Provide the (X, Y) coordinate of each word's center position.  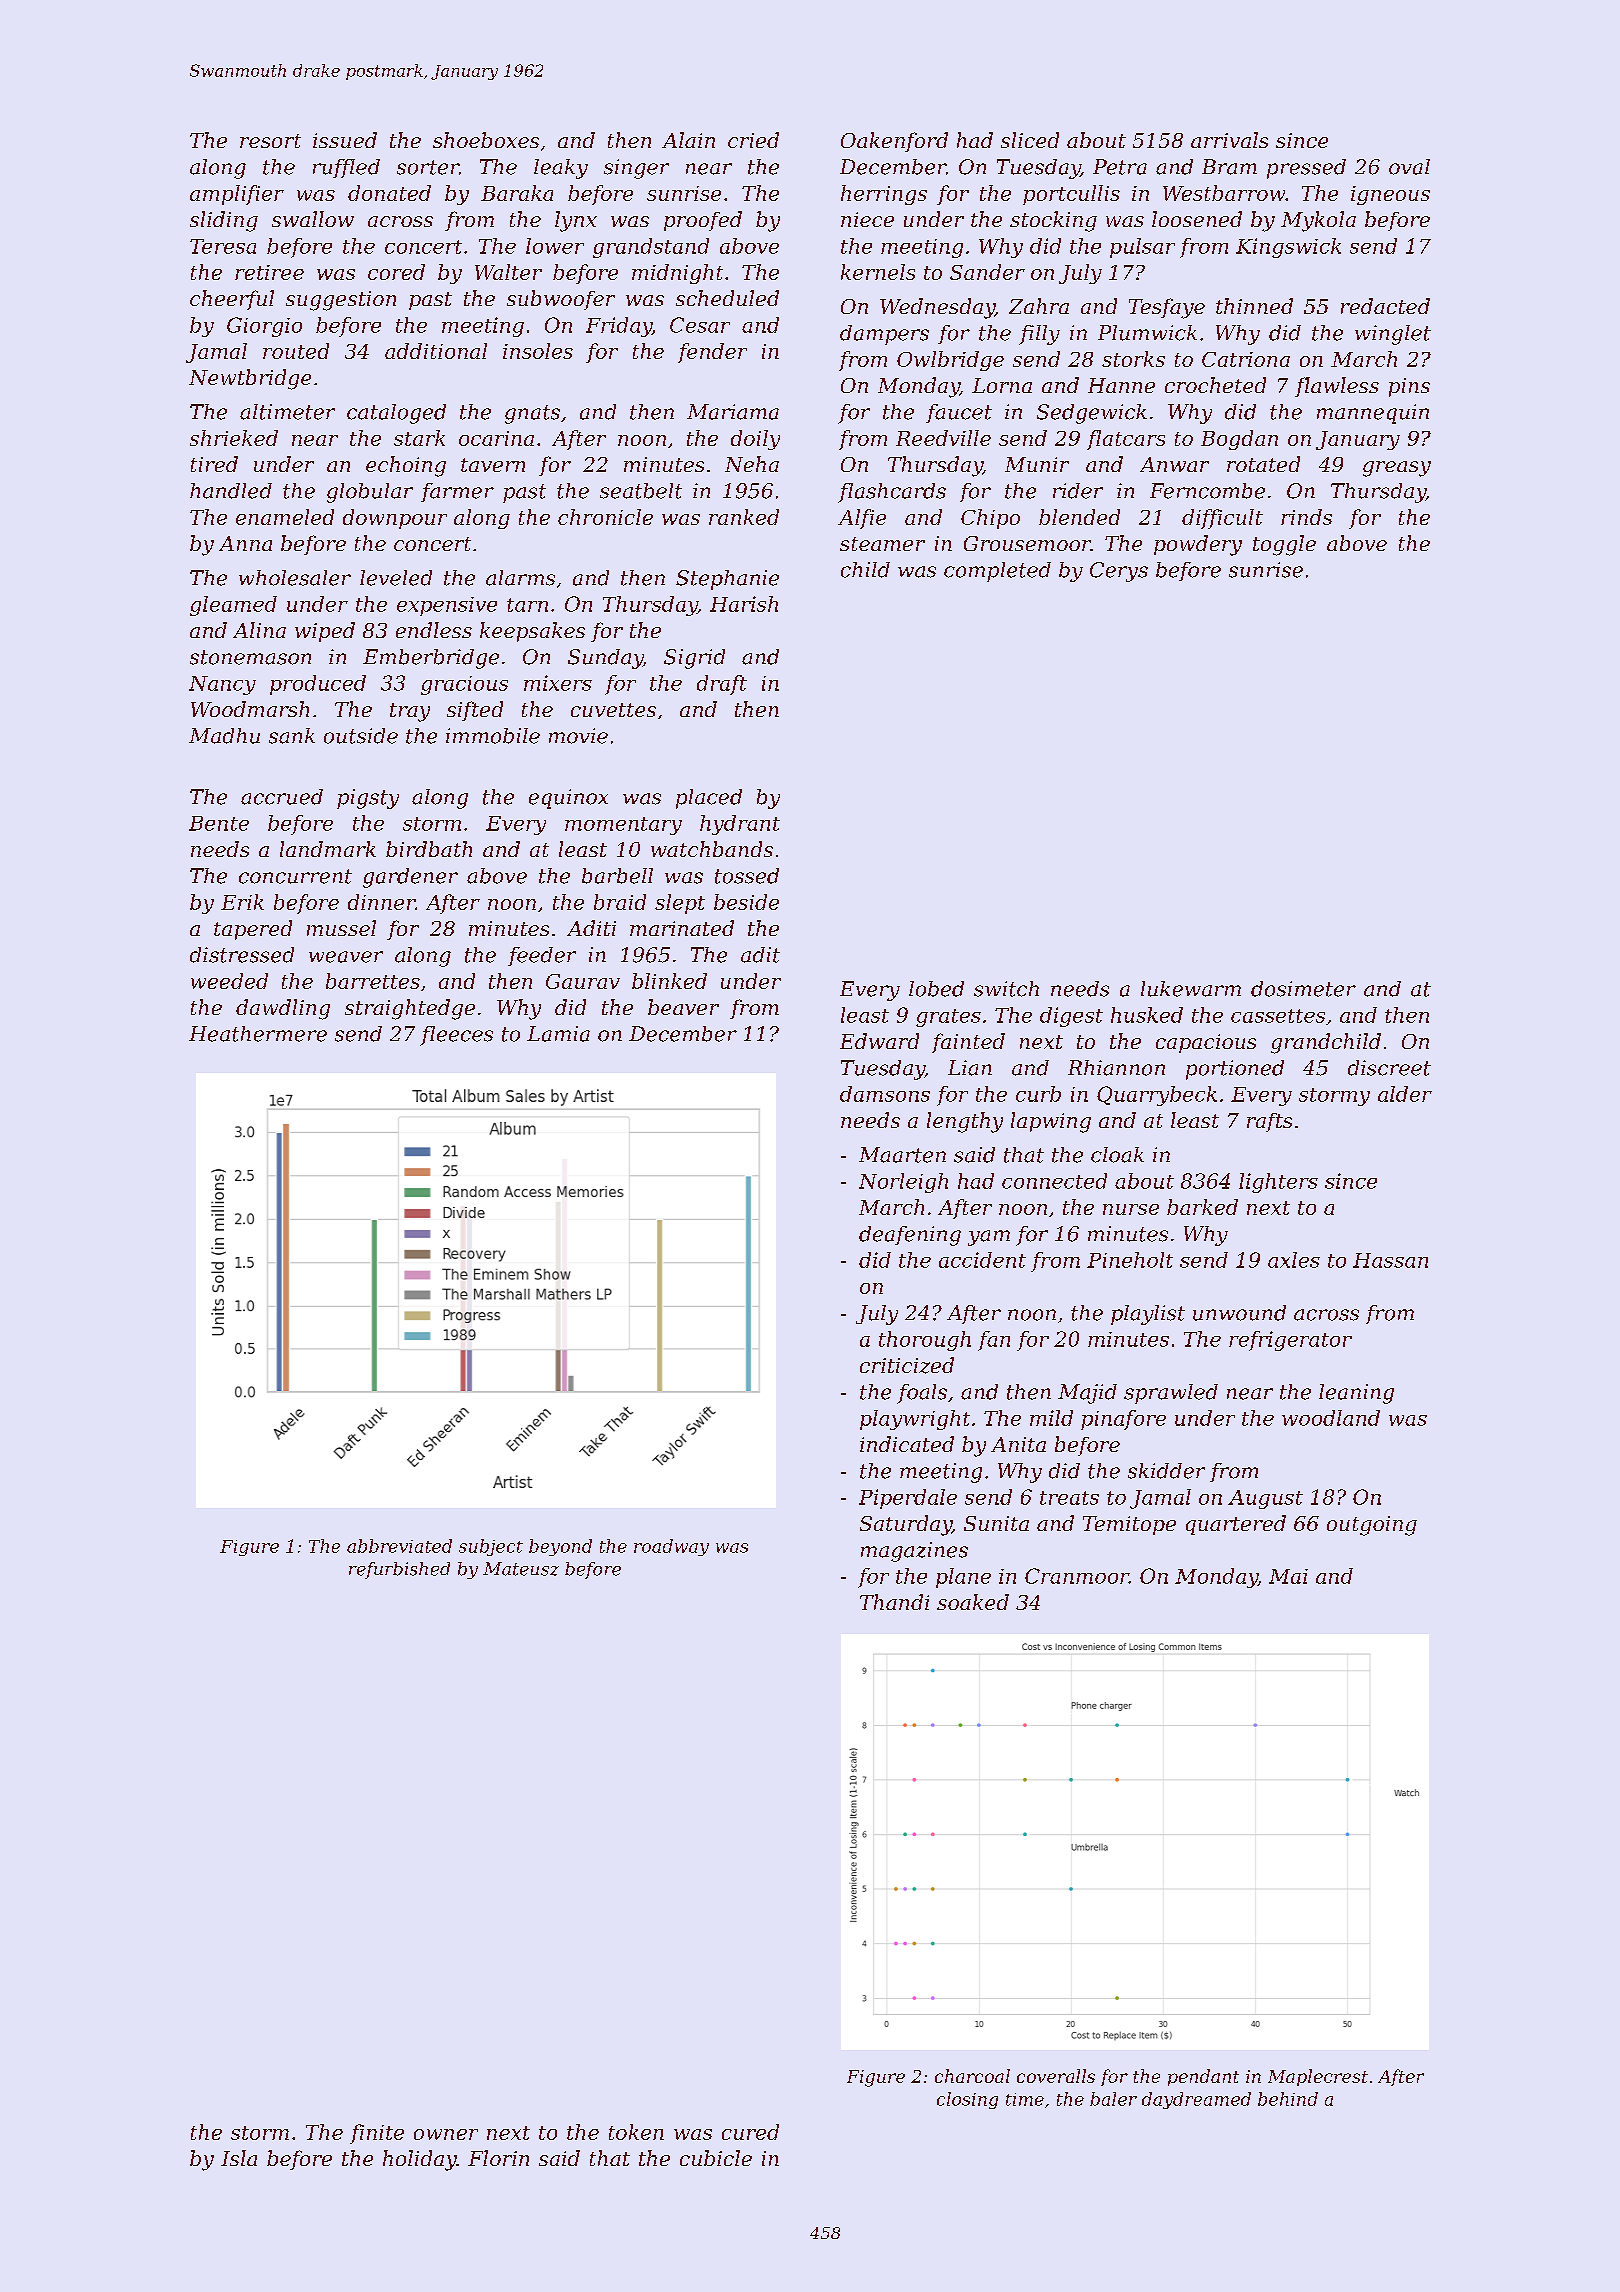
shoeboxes (486, 140)
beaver (683, 1007)
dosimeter (1303, 989)
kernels (878, 272)
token (636, 2132)
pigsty (368, 799)
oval (1409, 167)
